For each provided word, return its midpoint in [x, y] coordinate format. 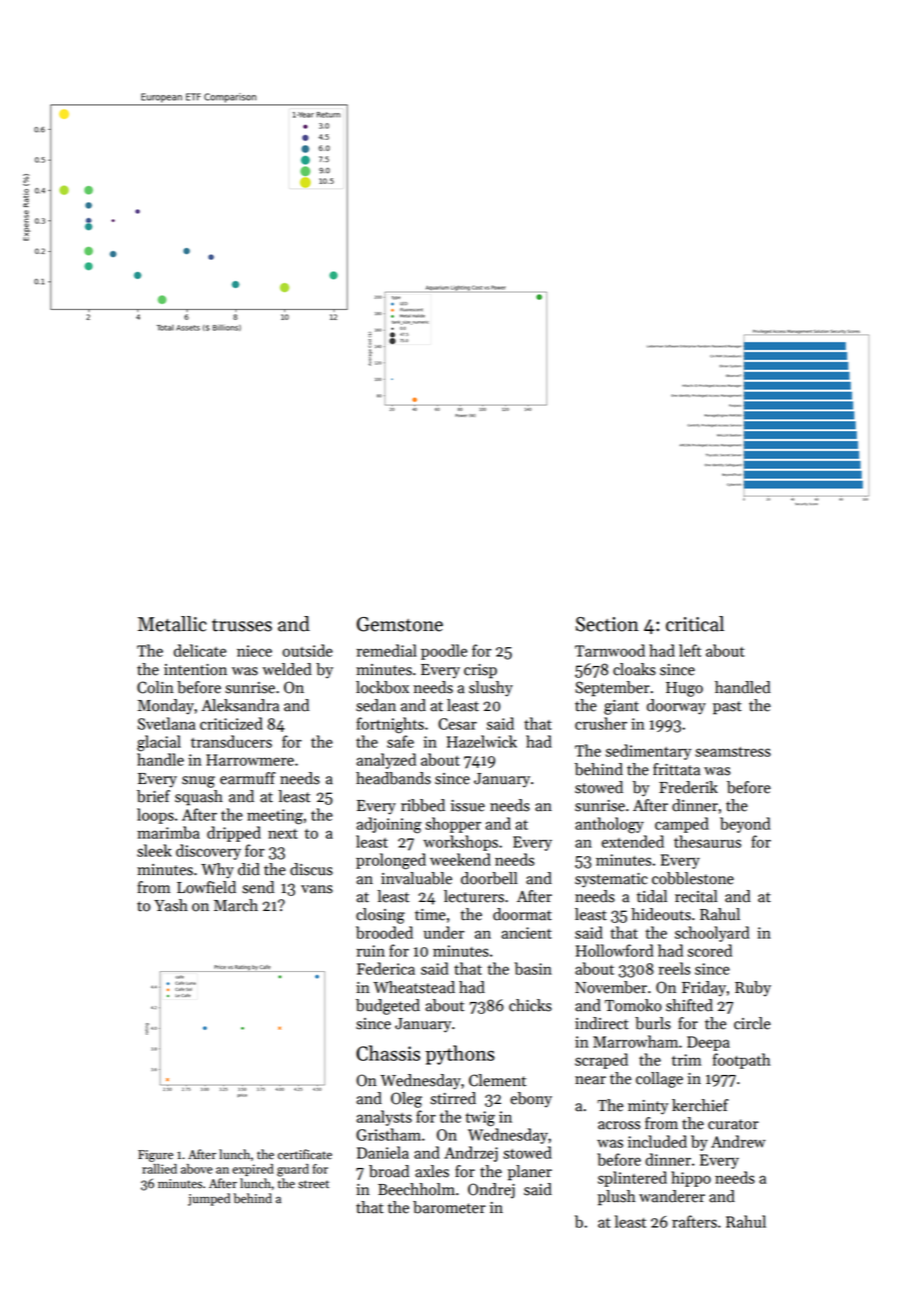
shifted [689, 1005]
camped [682, 825]
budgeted [388, 1007]
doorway [676, 707]
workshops [460, 843]
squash [199, 798]
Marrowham [635, 1041]
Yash [171, 905]
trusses [242, 625]
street [313, 1184]
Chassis [388, 1053]
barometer [449, 1207]
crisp [480, 671]
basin [533, 968]
